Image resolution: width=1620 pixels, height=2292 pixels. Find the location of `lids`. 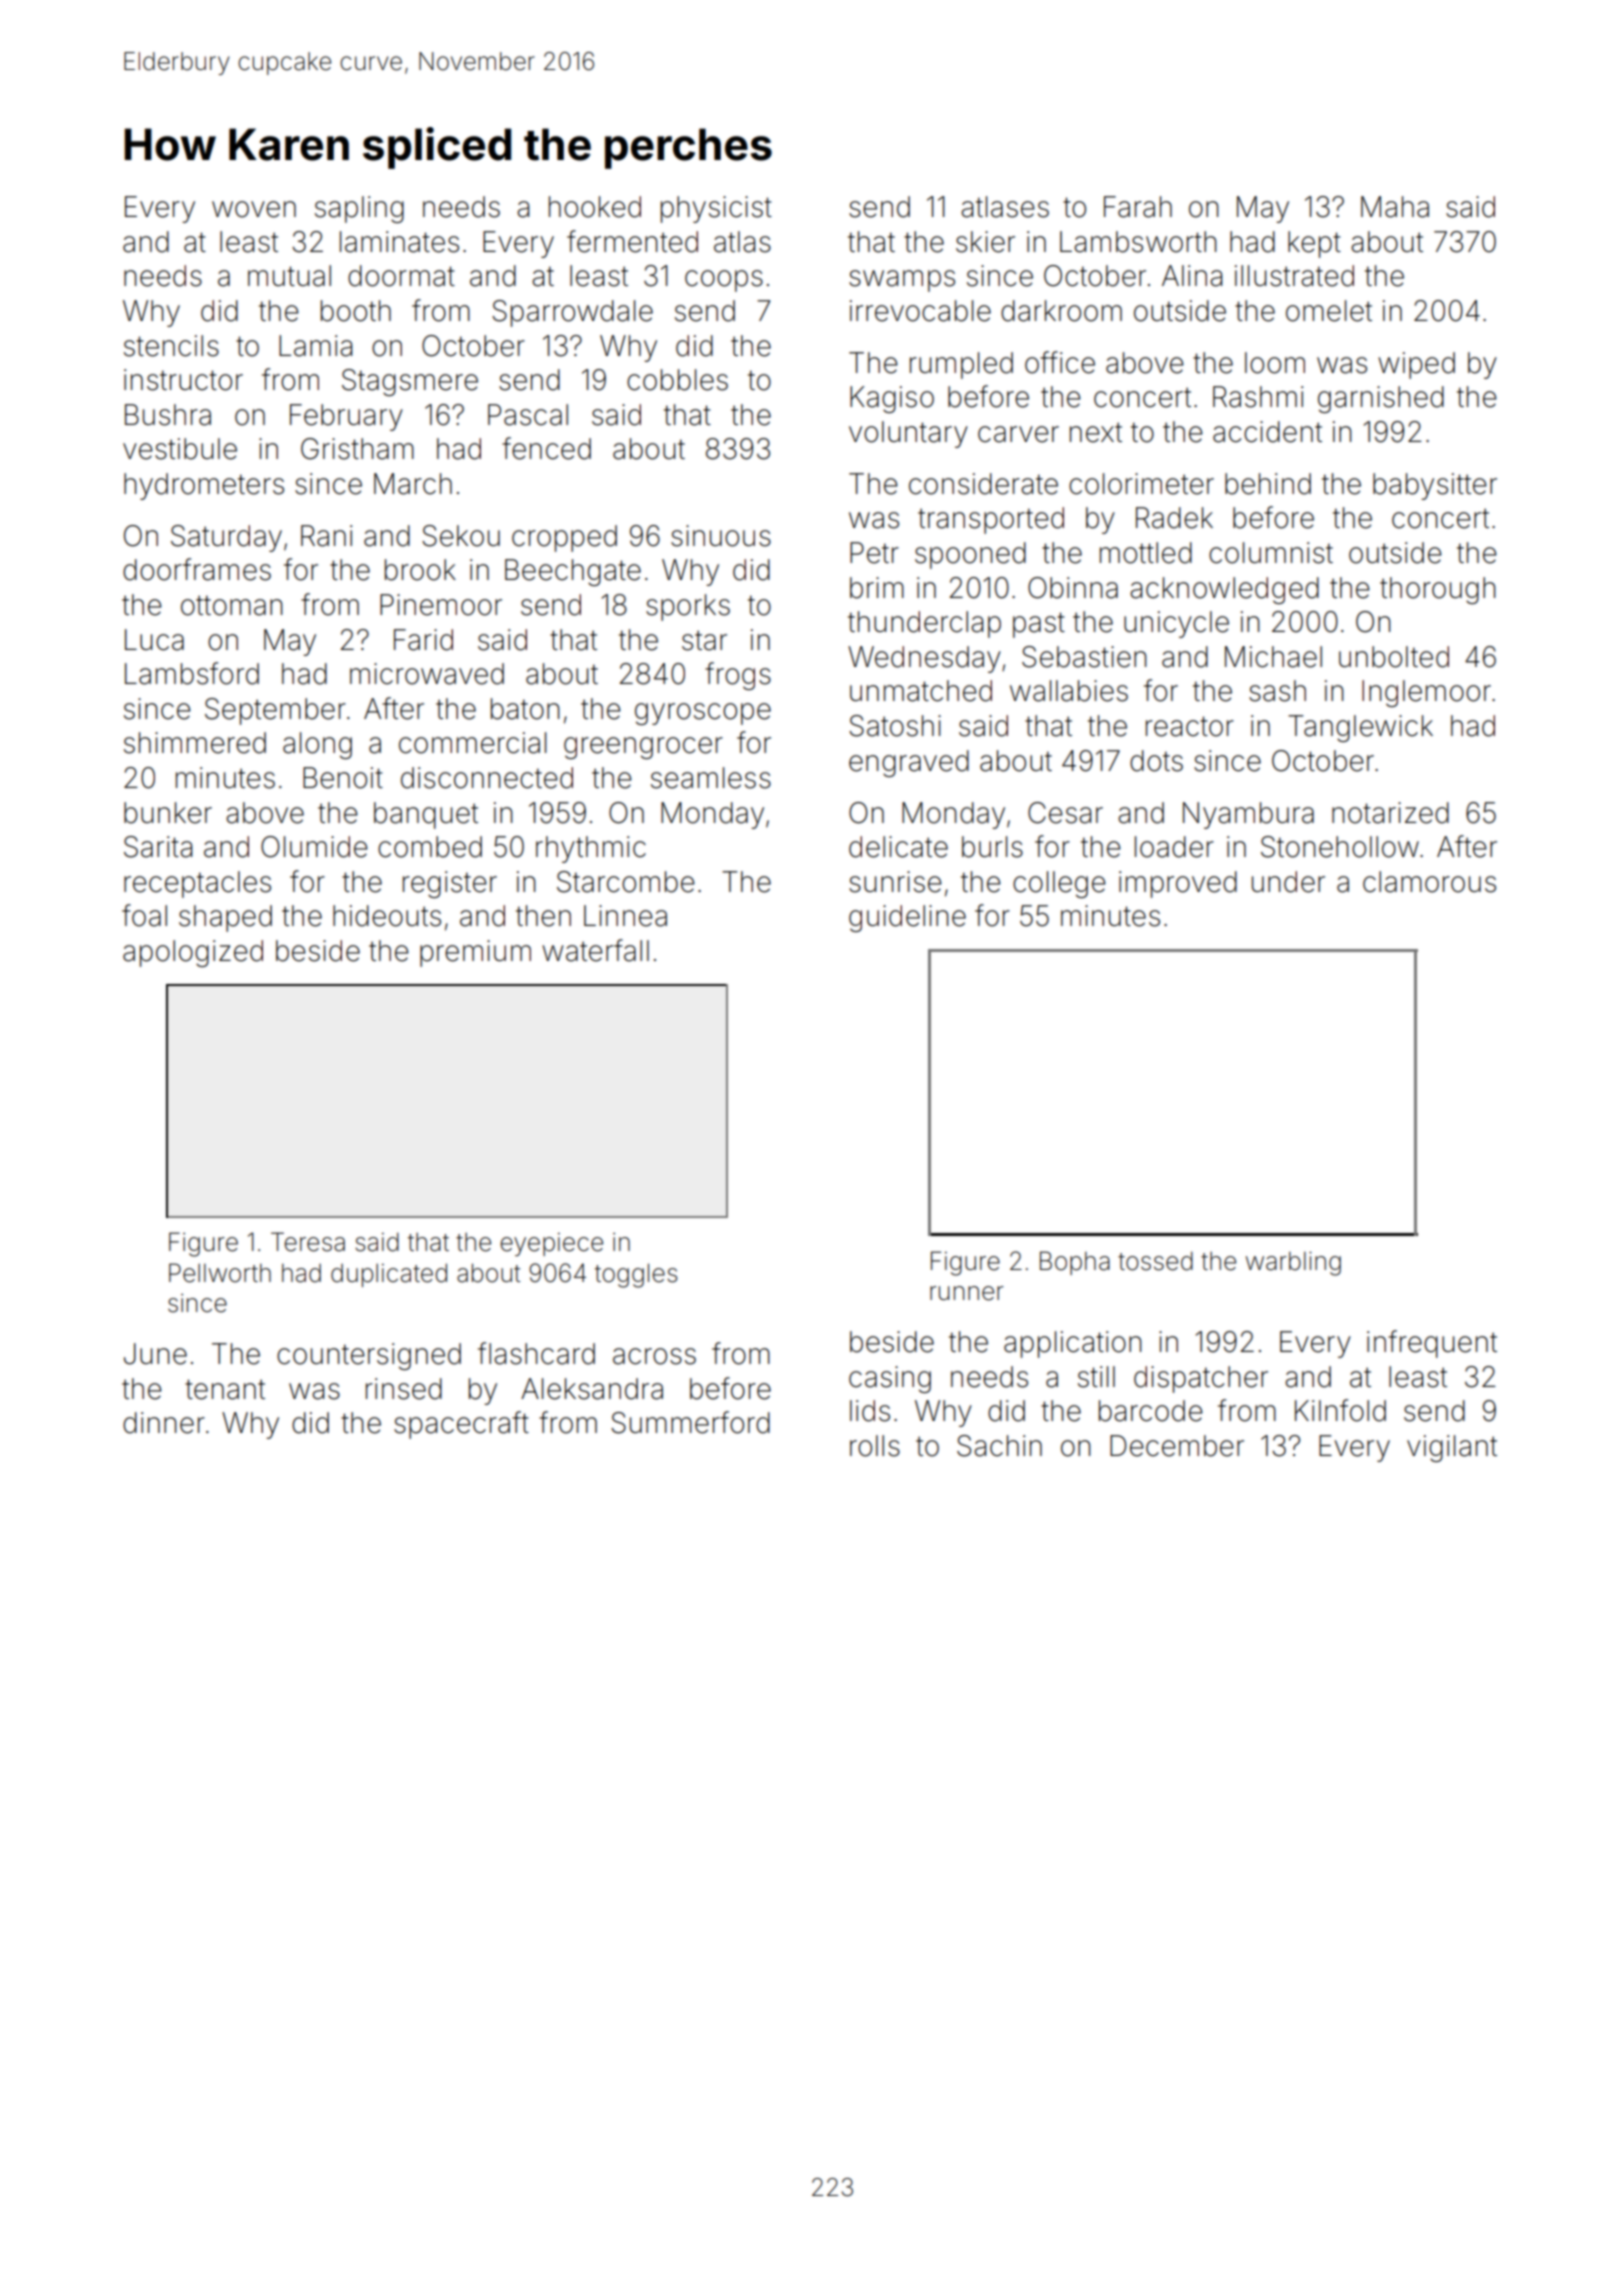

lids is located at coordinates (870, 1411).
